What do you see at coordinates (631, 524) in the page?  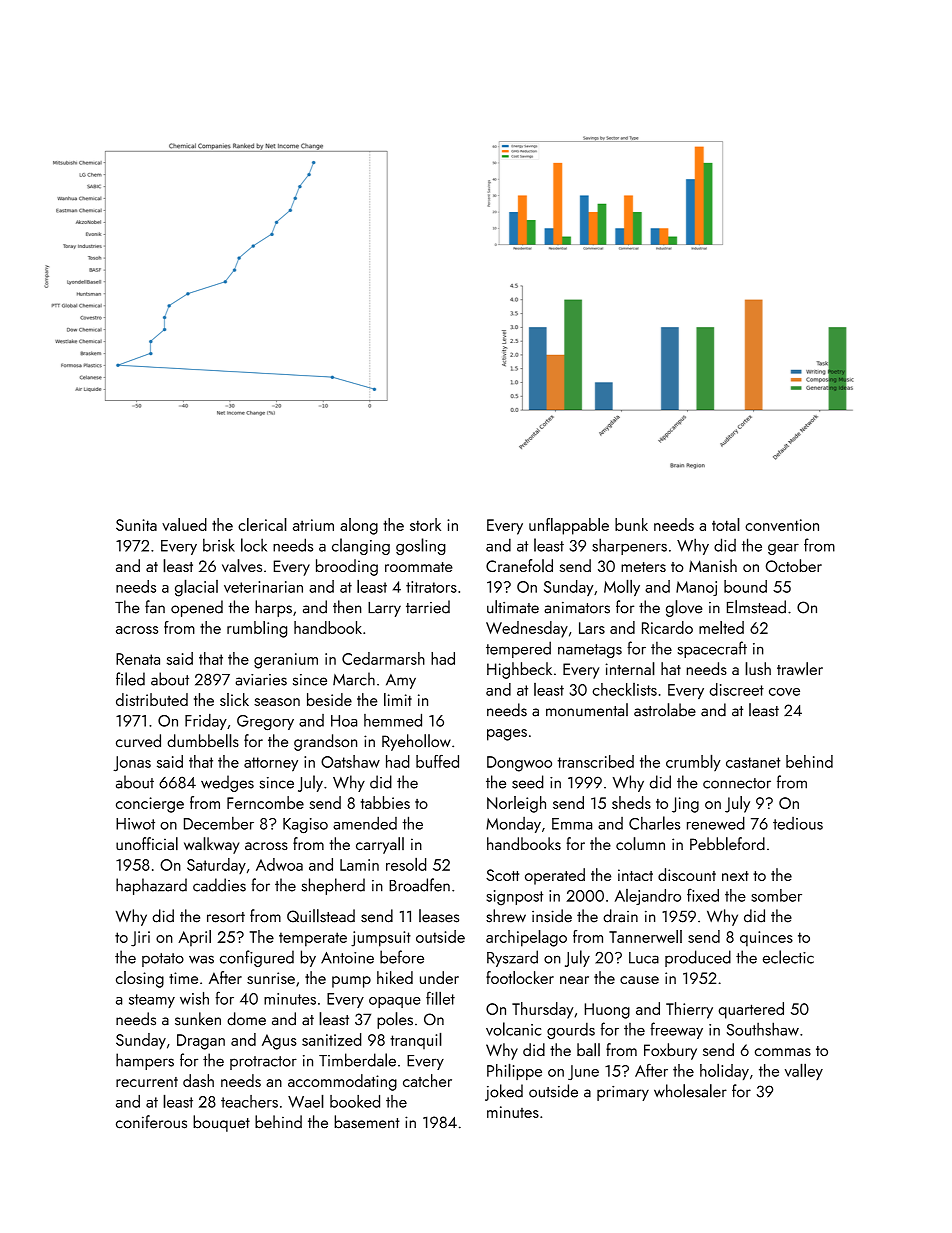 I see `bunk` at bounding box center [631, 524].
